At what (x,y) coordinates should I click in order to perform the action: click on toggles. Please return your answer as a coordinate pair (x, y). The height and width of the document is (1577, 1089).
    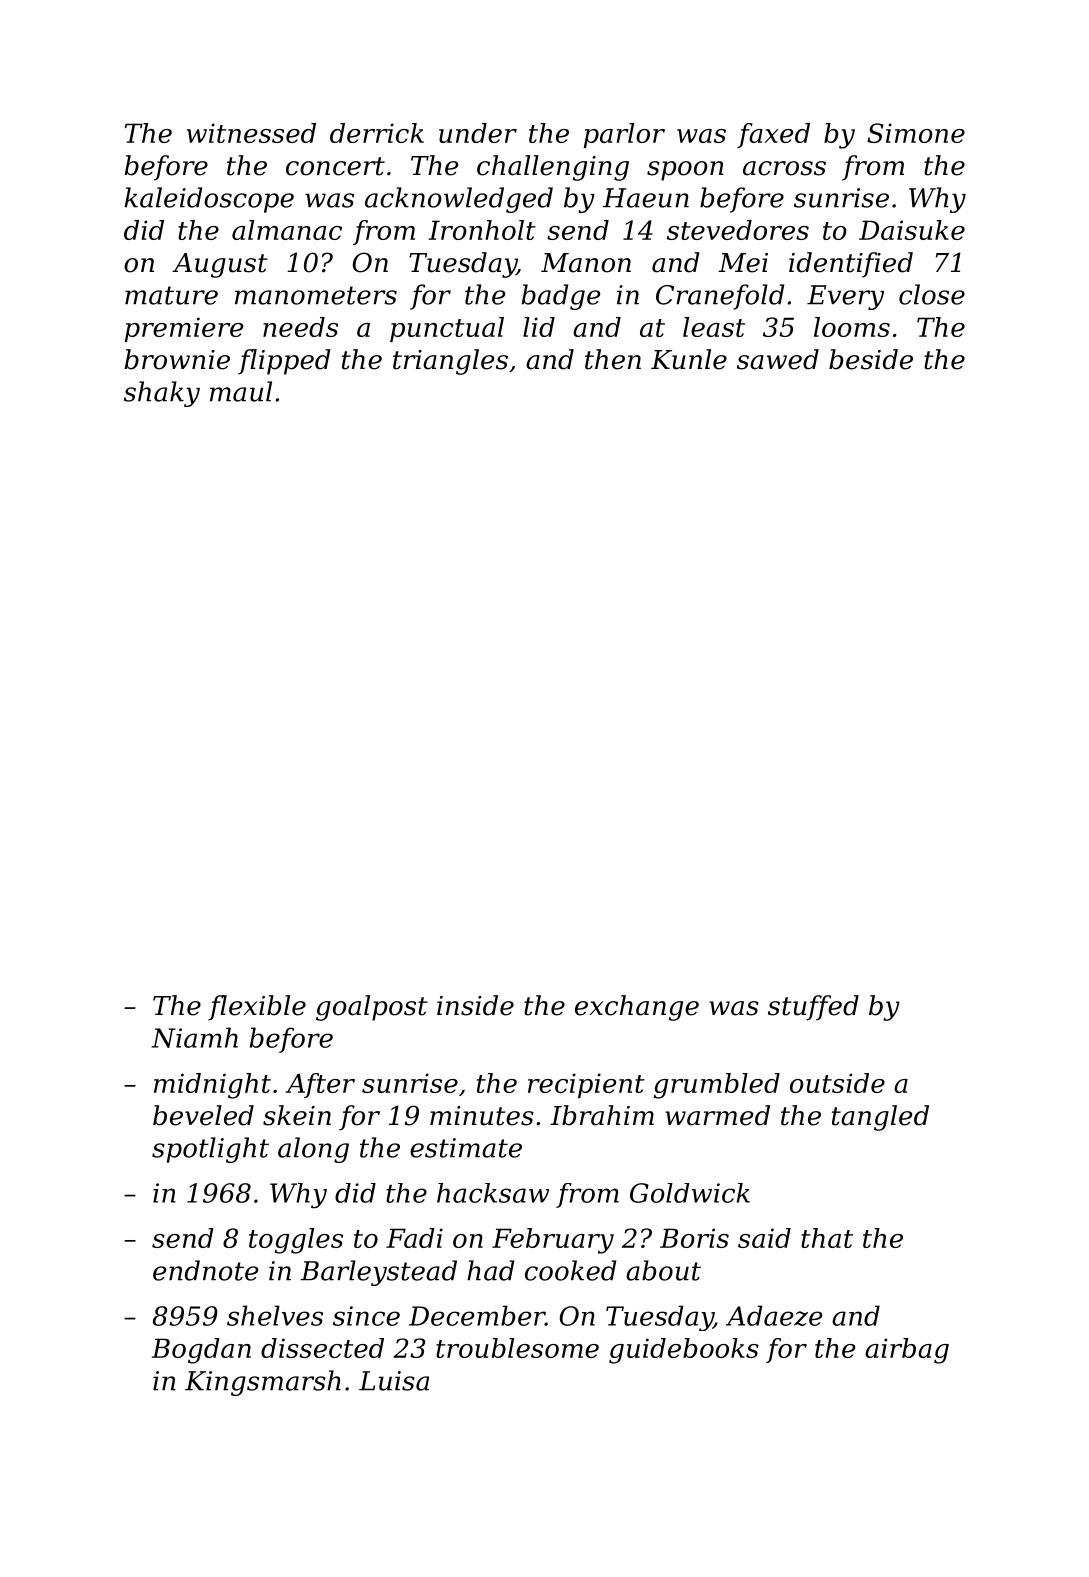
    Looking at the image, I should click on (296, 1241).
